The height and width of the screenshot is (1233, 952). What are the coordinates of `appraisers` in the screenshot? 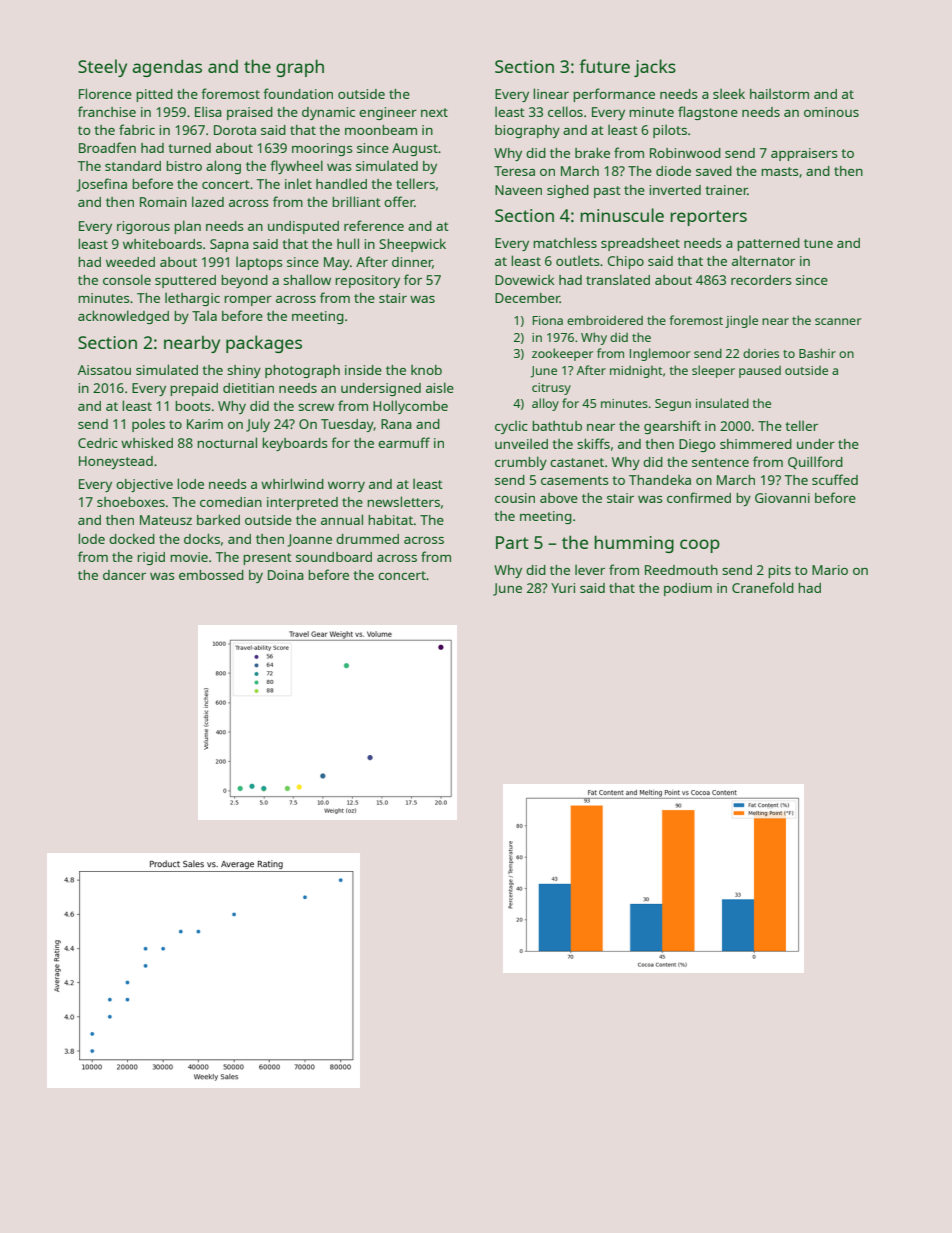 It's located at (804, 154).
